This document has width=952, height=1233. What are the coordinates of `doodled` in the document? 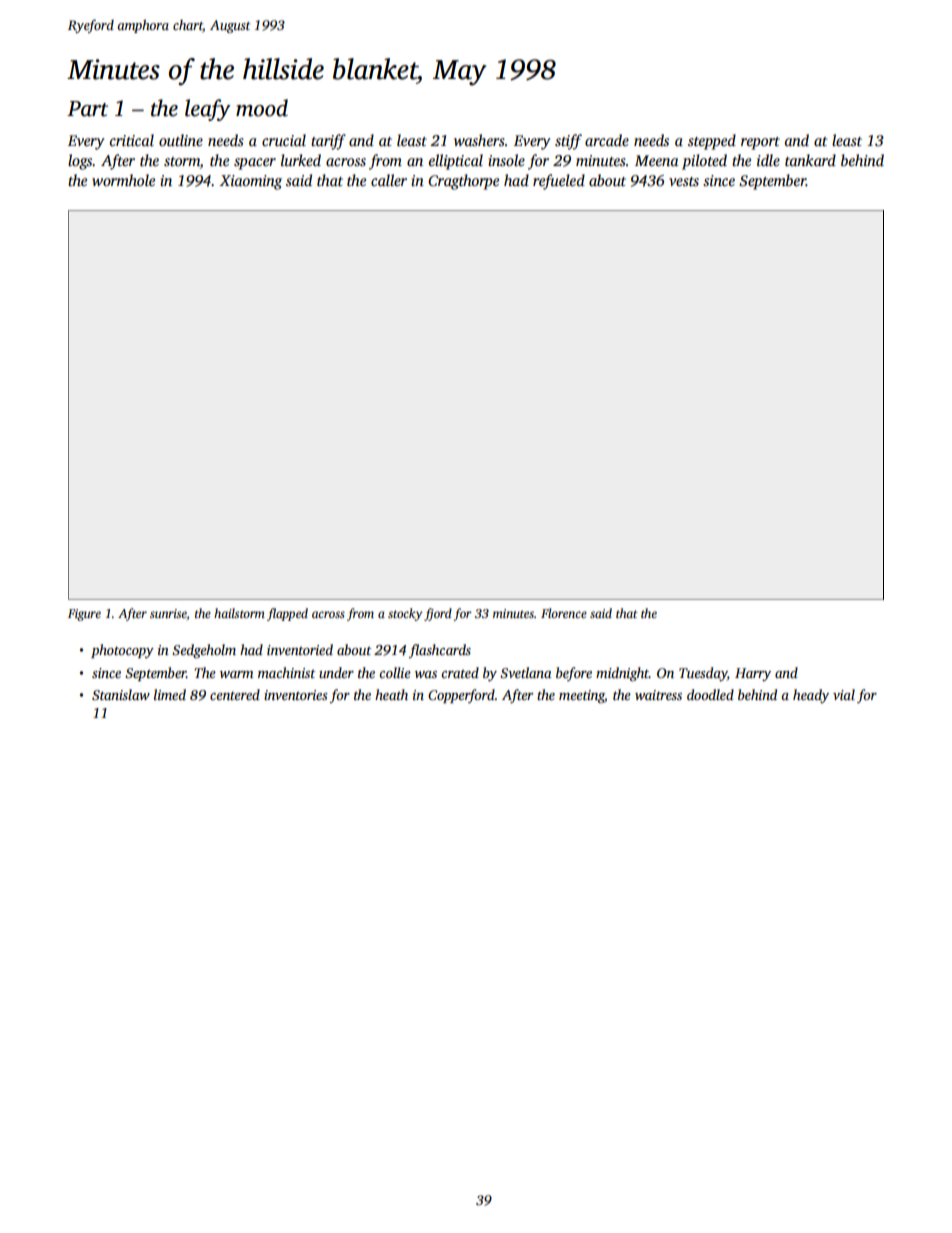 It's located at (710, 694).
